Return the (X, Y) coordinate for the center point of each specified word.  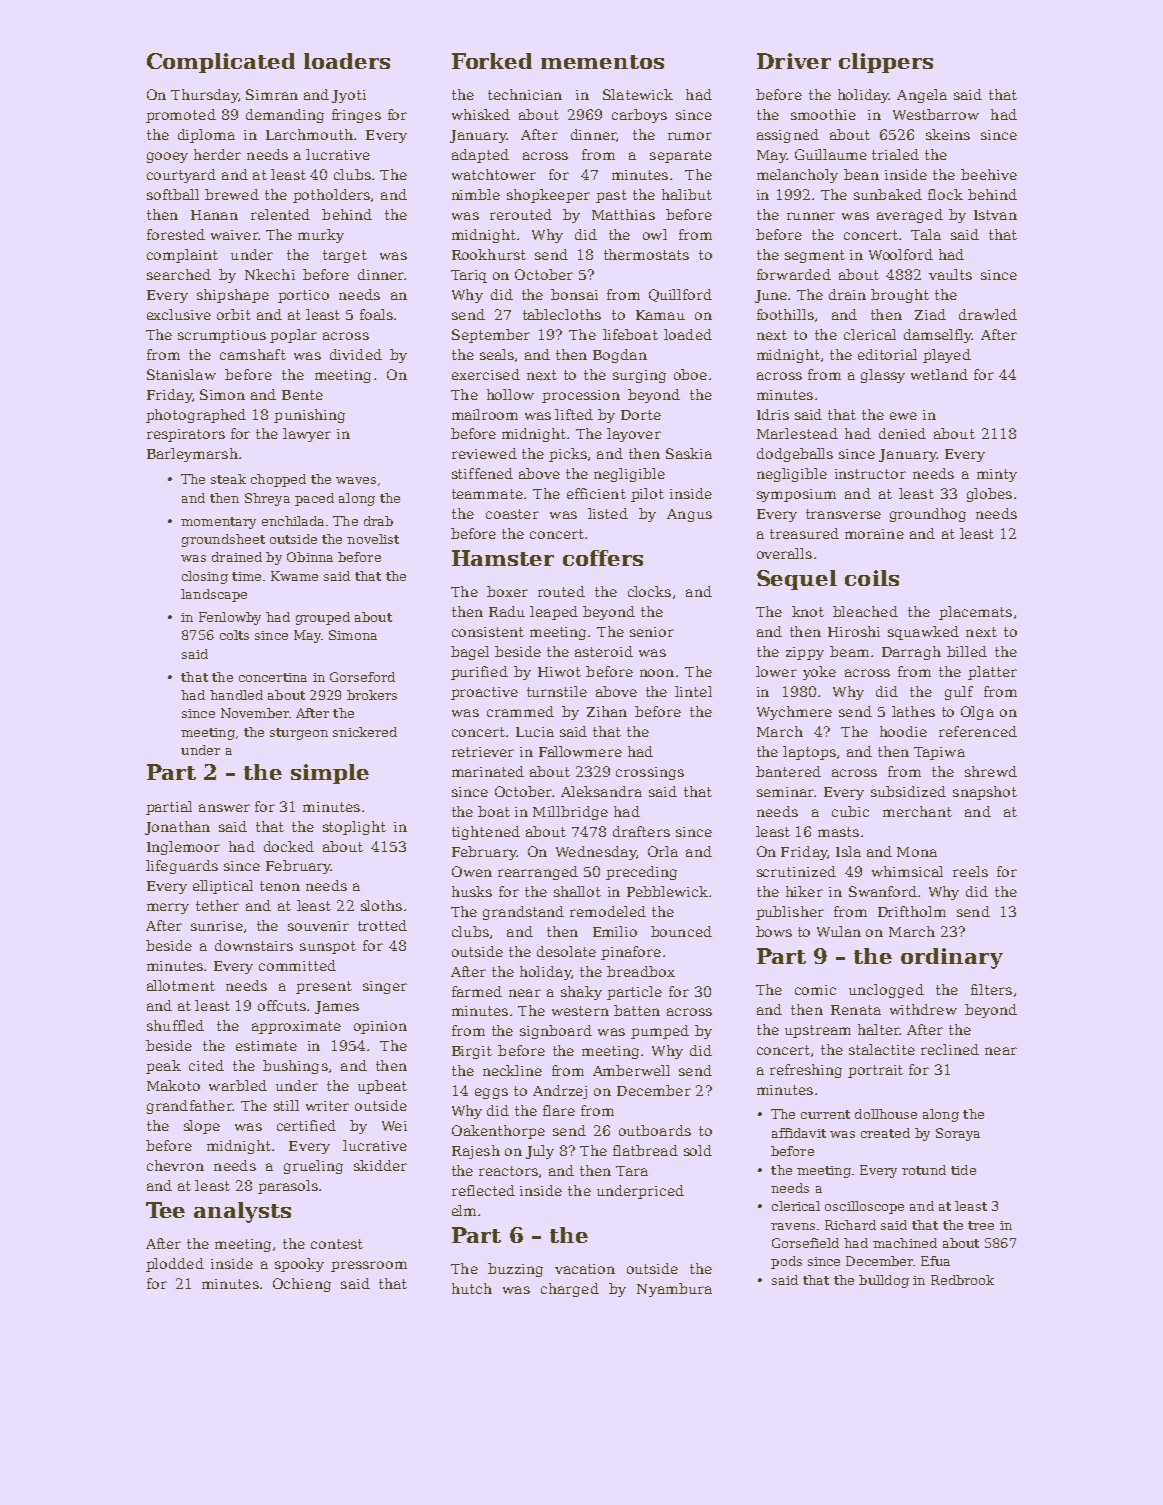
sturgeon (299, 734)
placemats (975, 613)
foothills (785, 314)
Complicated (221, 63)
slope (202, 1127)
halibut (687, 194)
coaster (512, 514)
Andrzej (560, 1092)
